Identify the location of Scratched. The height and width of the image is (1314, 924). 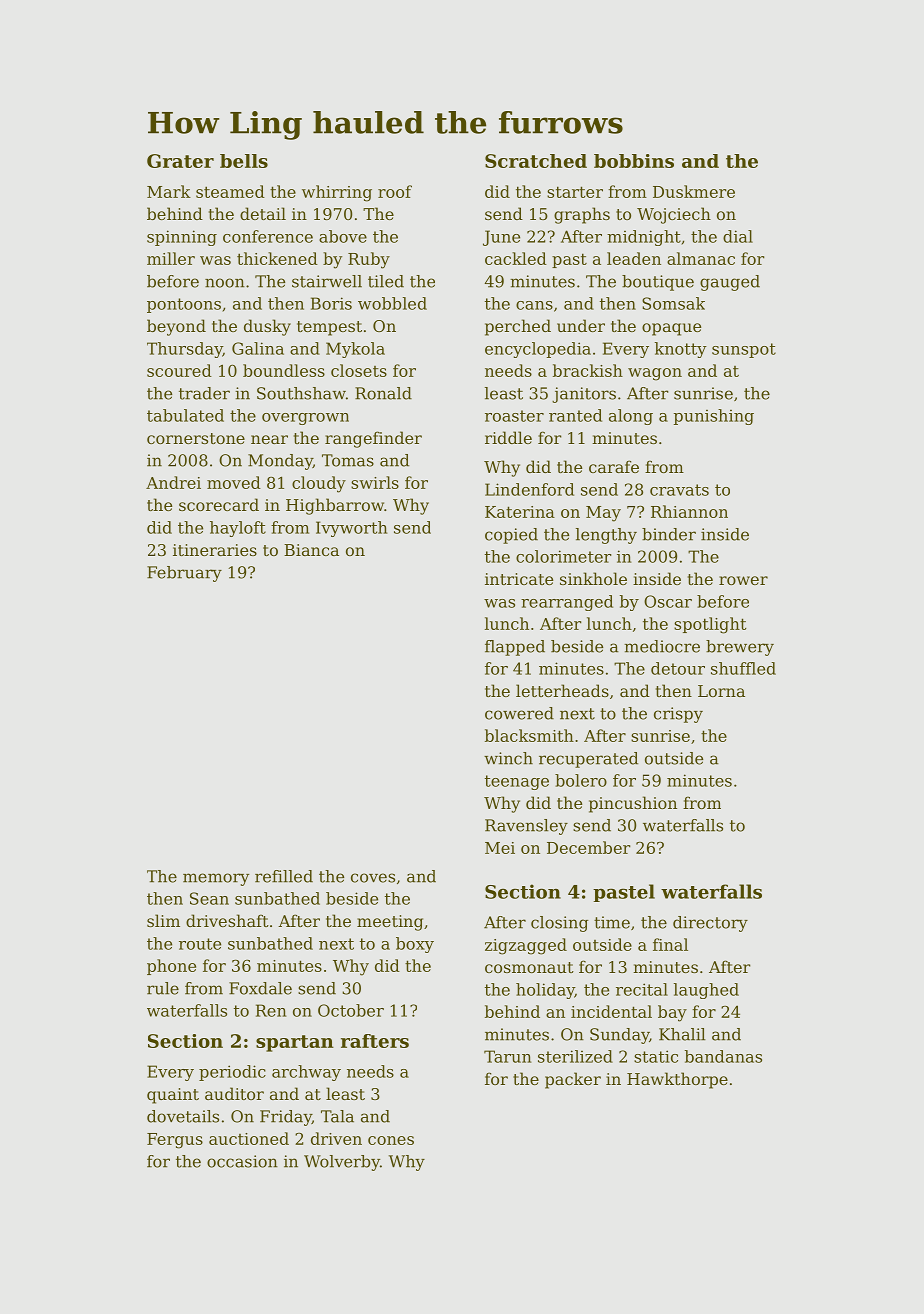
(536, 161).
